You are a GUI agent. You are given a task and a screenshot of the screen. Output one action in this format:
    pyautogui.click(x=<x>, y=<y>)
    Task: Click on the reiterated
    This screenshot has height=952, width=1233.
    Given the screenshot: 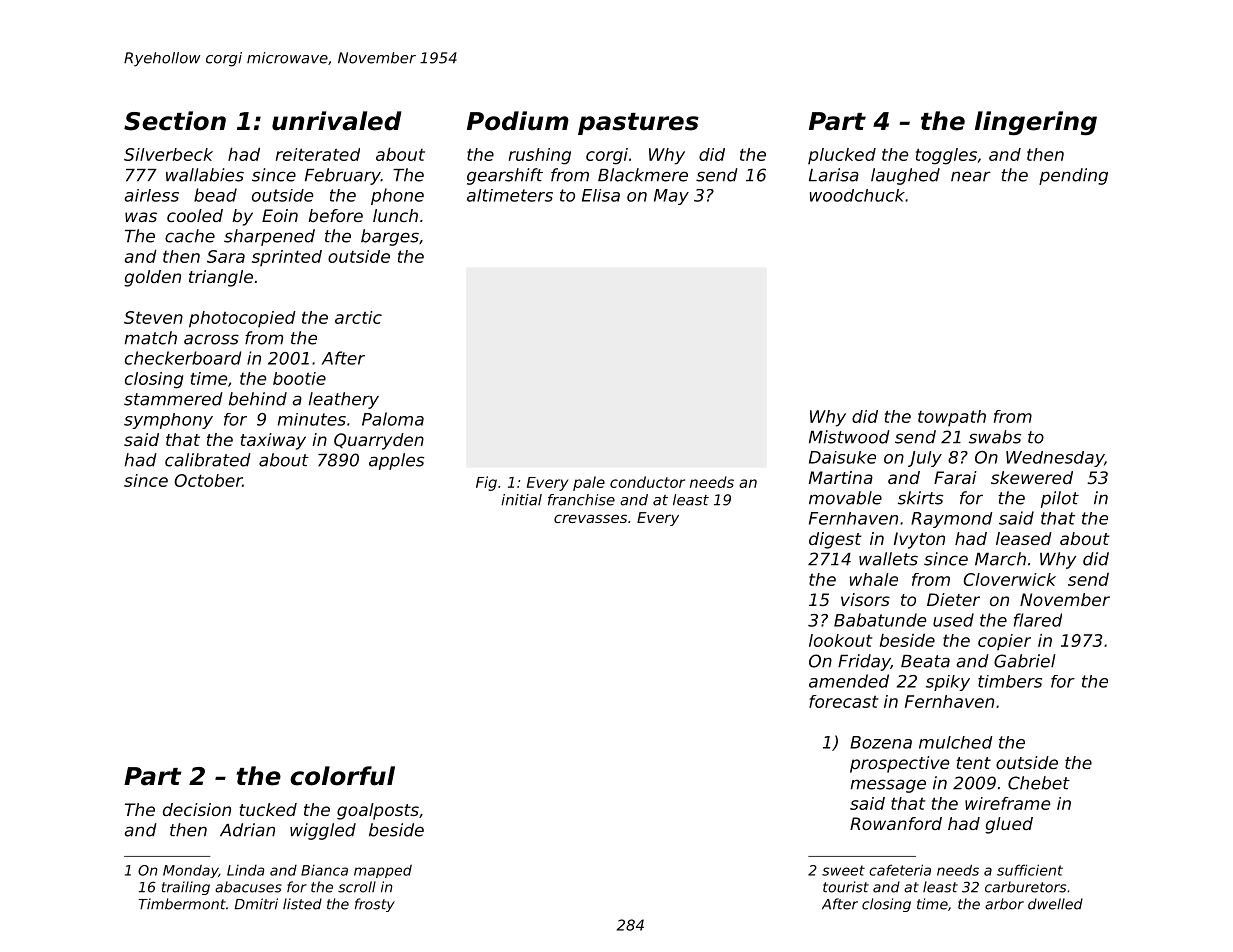 What is the action you would take?
    pyautogui.click(x=318, y=154)
